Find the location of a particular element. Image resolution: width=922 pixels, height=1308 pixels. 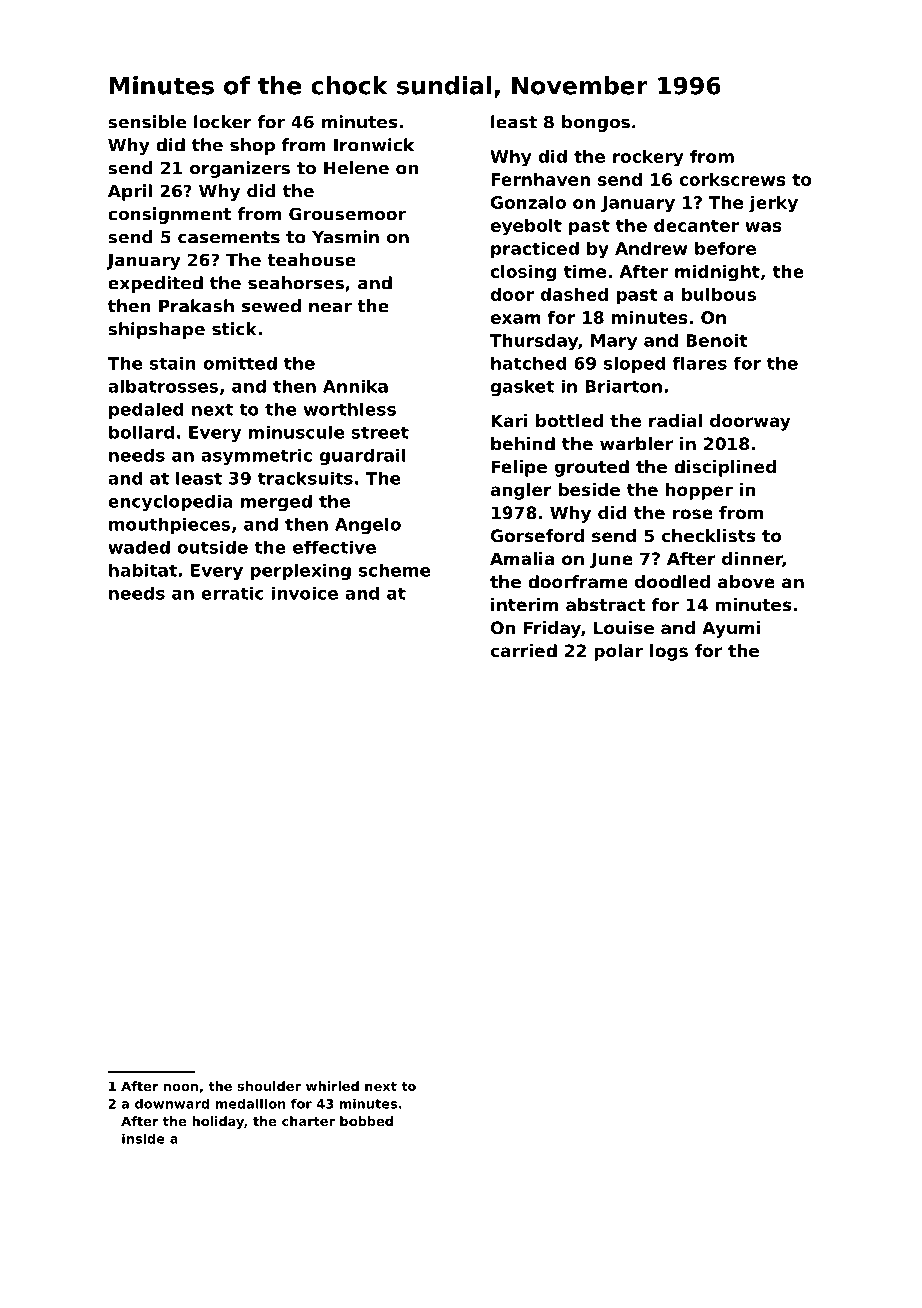

erratic is located at coordinates (232, 593).
